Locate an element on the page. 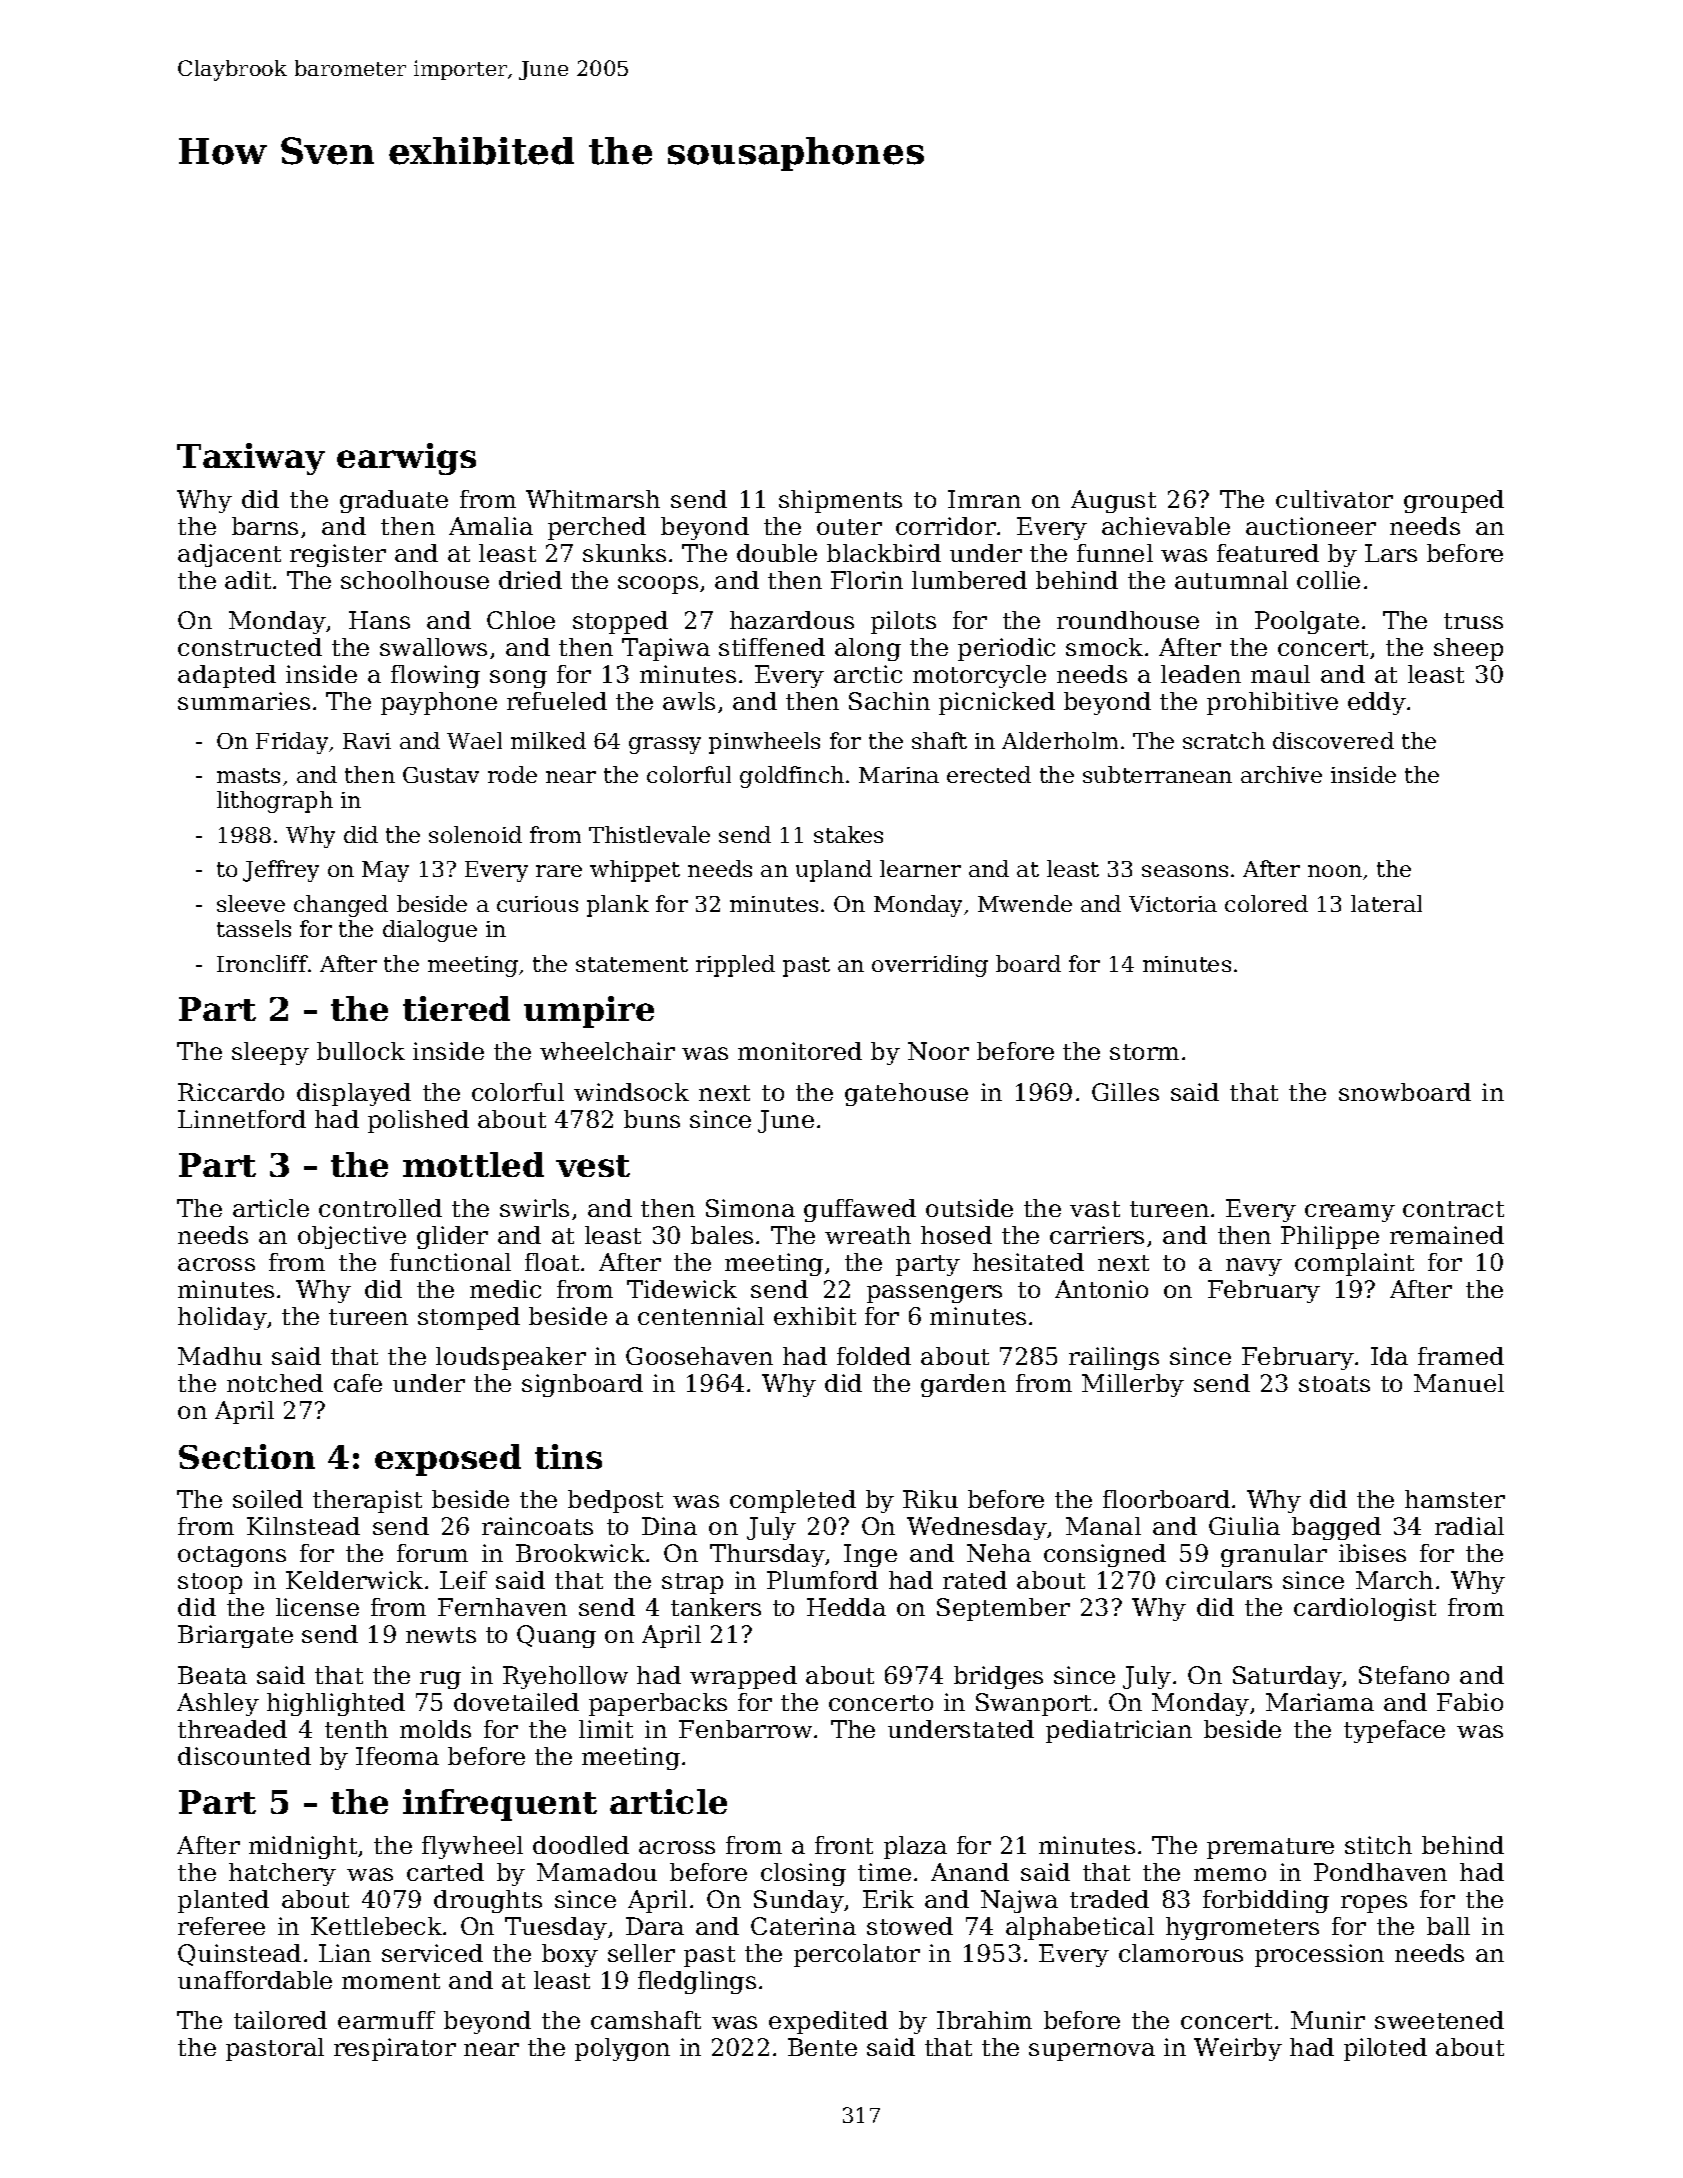 The width and height of the document is (1683, 2178). Fernhaven is located at coordinates (502, 1607).
